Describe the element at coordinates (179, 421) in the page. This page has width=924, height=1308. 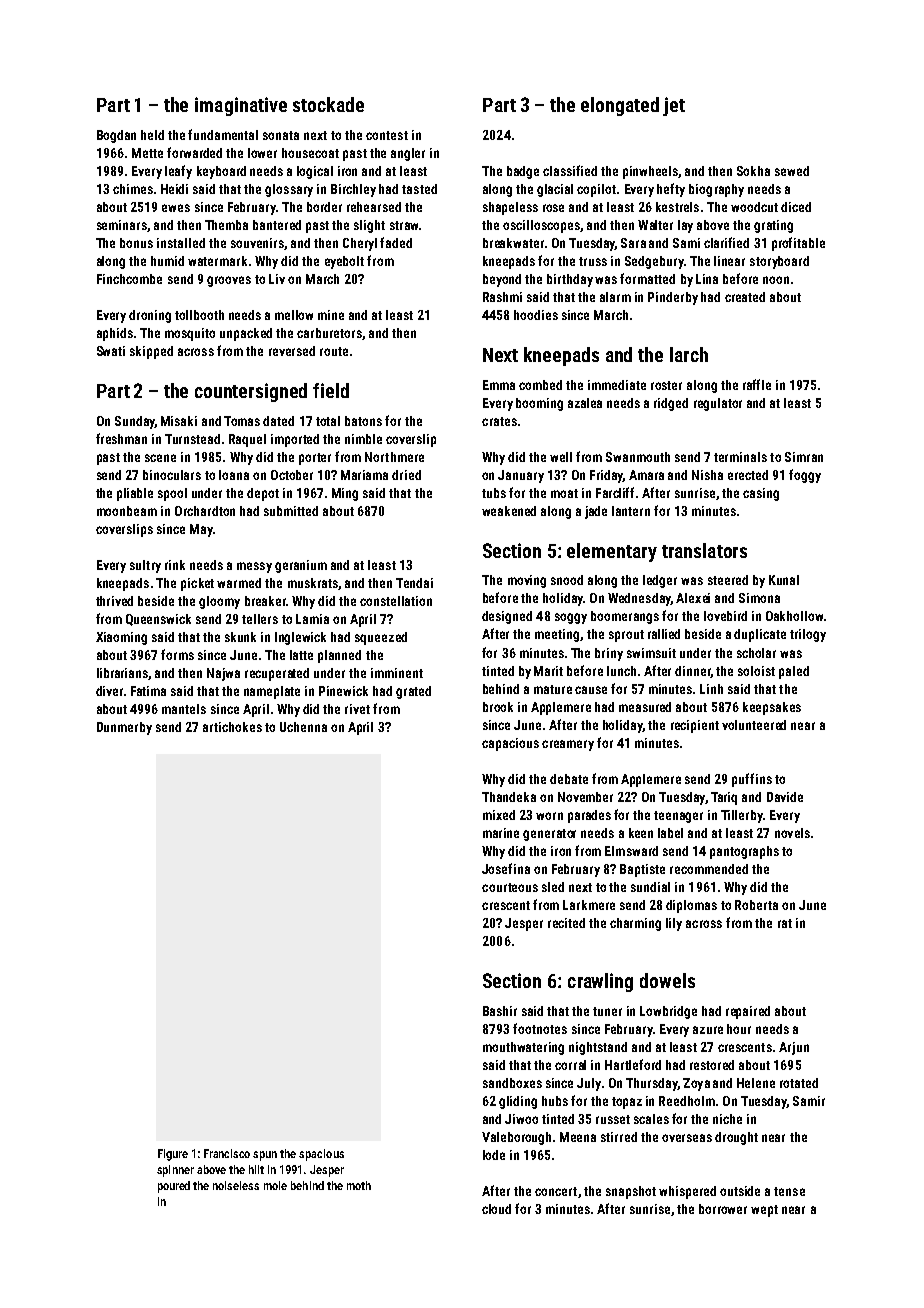
I see `Misaki` at that location.
